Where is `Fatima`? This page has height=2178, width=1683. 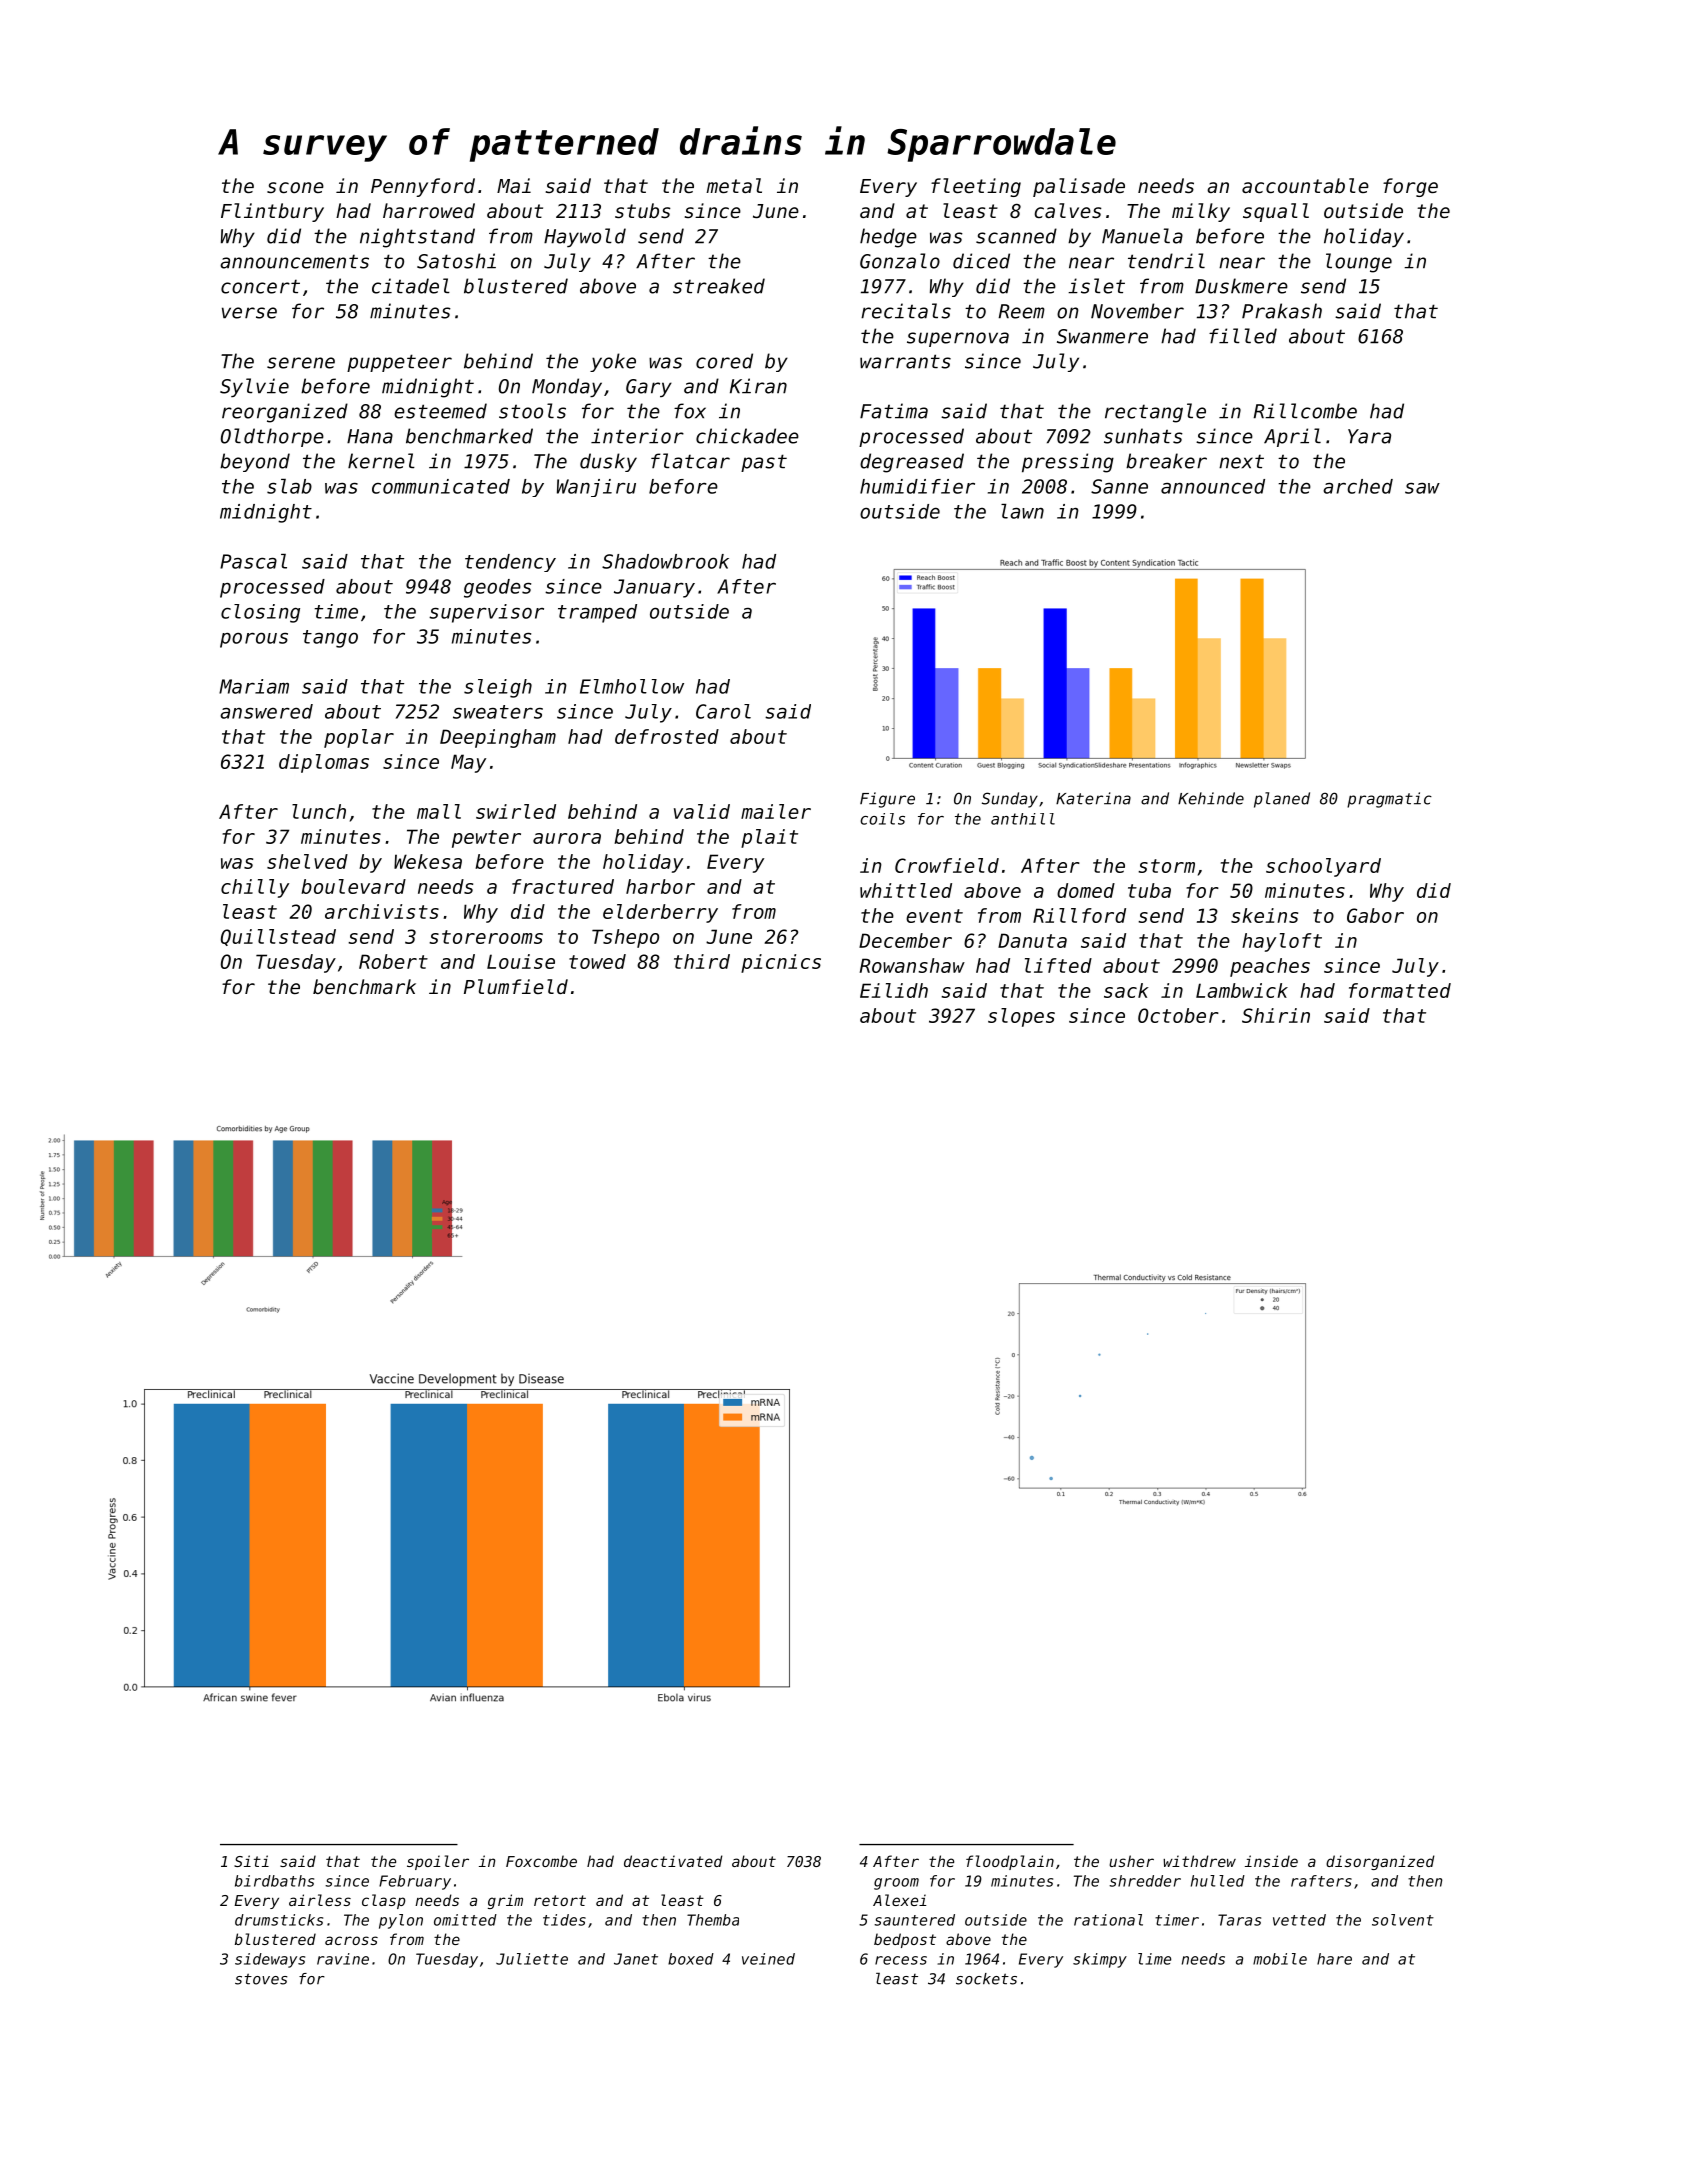 Fatima is located at coordinates (894, 411).
